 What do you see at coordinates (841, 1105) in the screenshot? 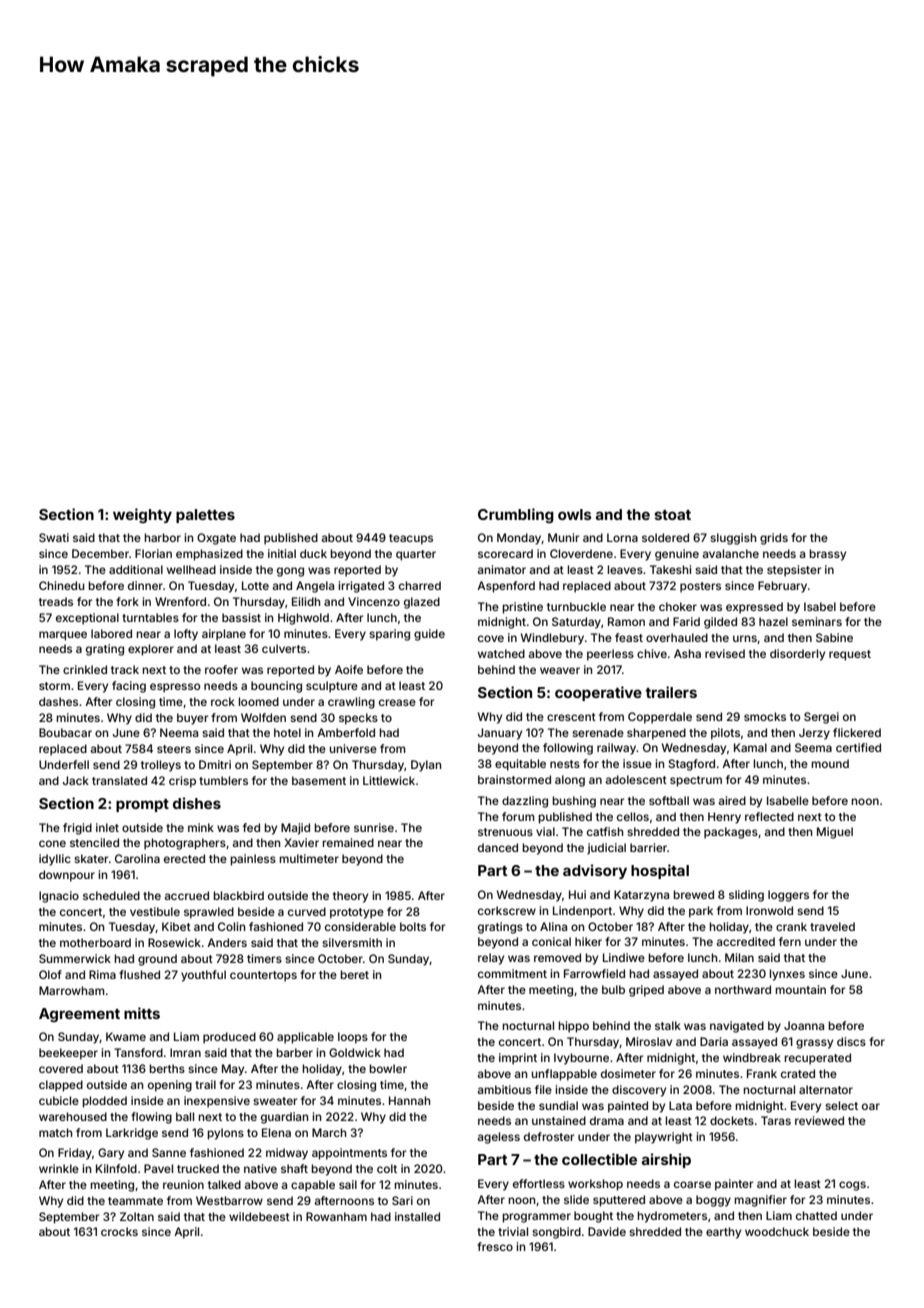
I see `select` at bounding box center [841, 1105].
